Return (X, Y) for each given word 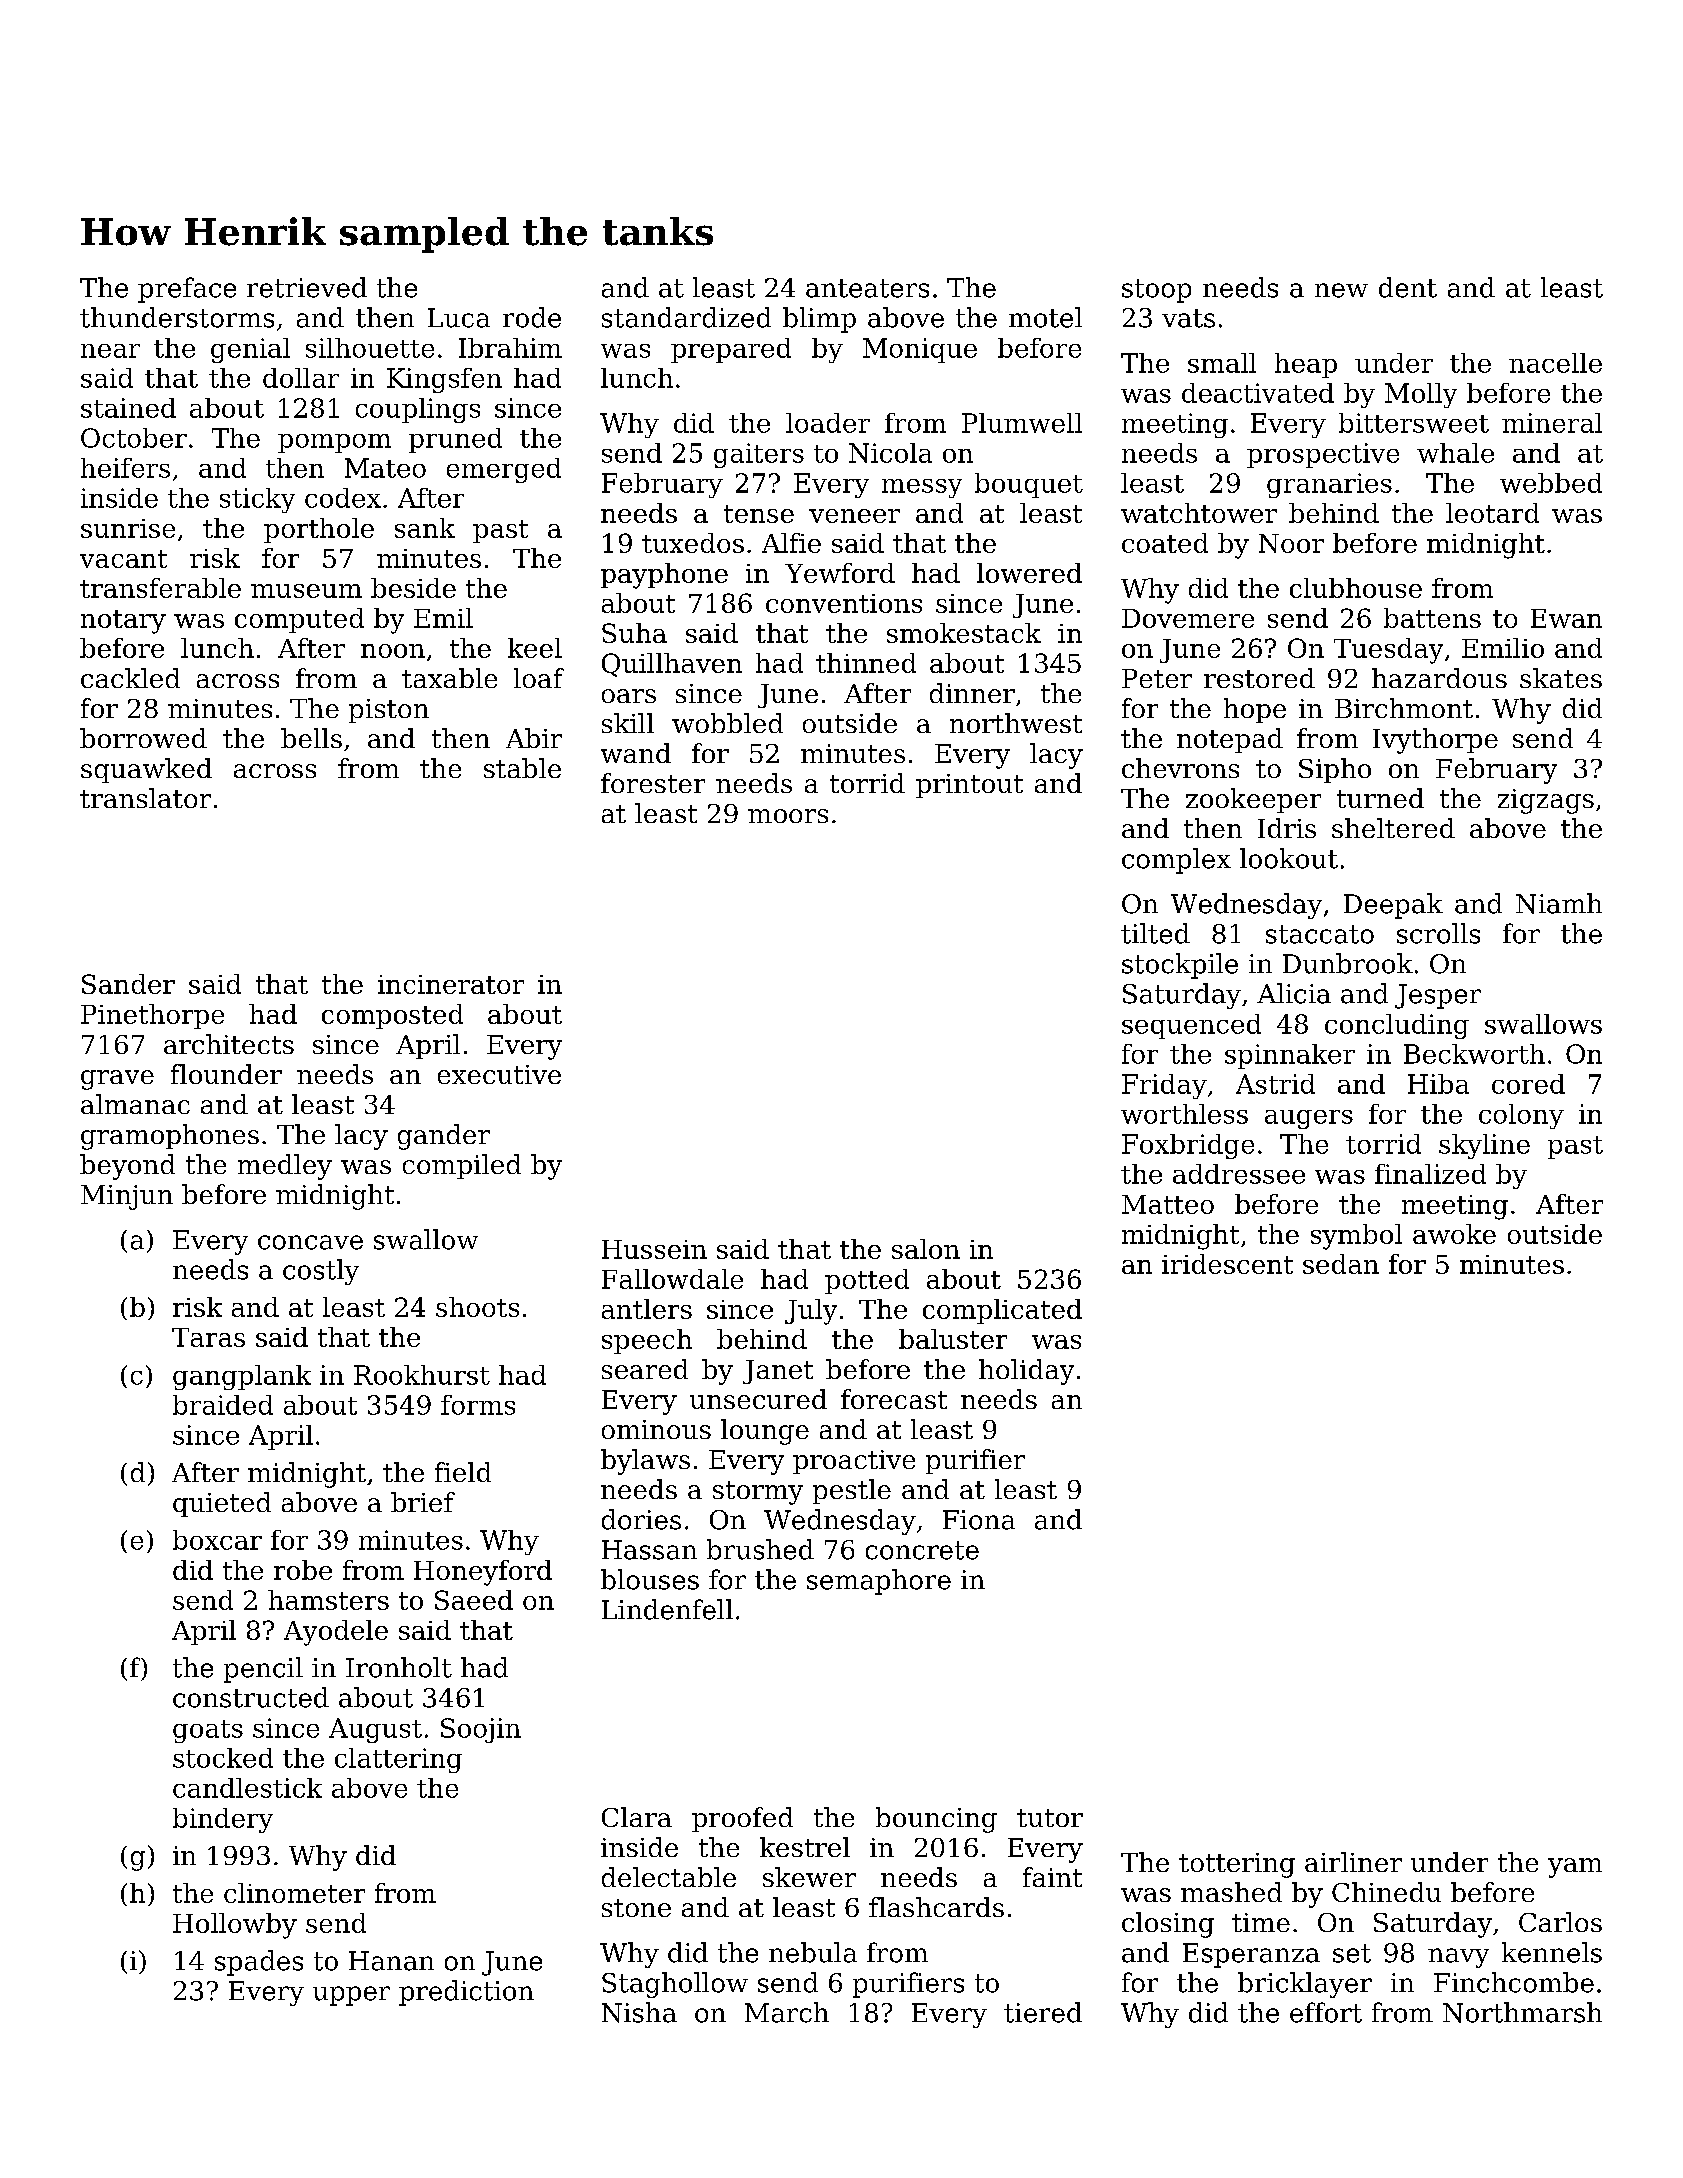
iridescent (1227, 1264)
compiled (462, 1166)
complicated (1002, 1311)
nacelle (1555, 363)
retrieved (307, 287)
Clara (637, 1817)
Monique (920, 350)
